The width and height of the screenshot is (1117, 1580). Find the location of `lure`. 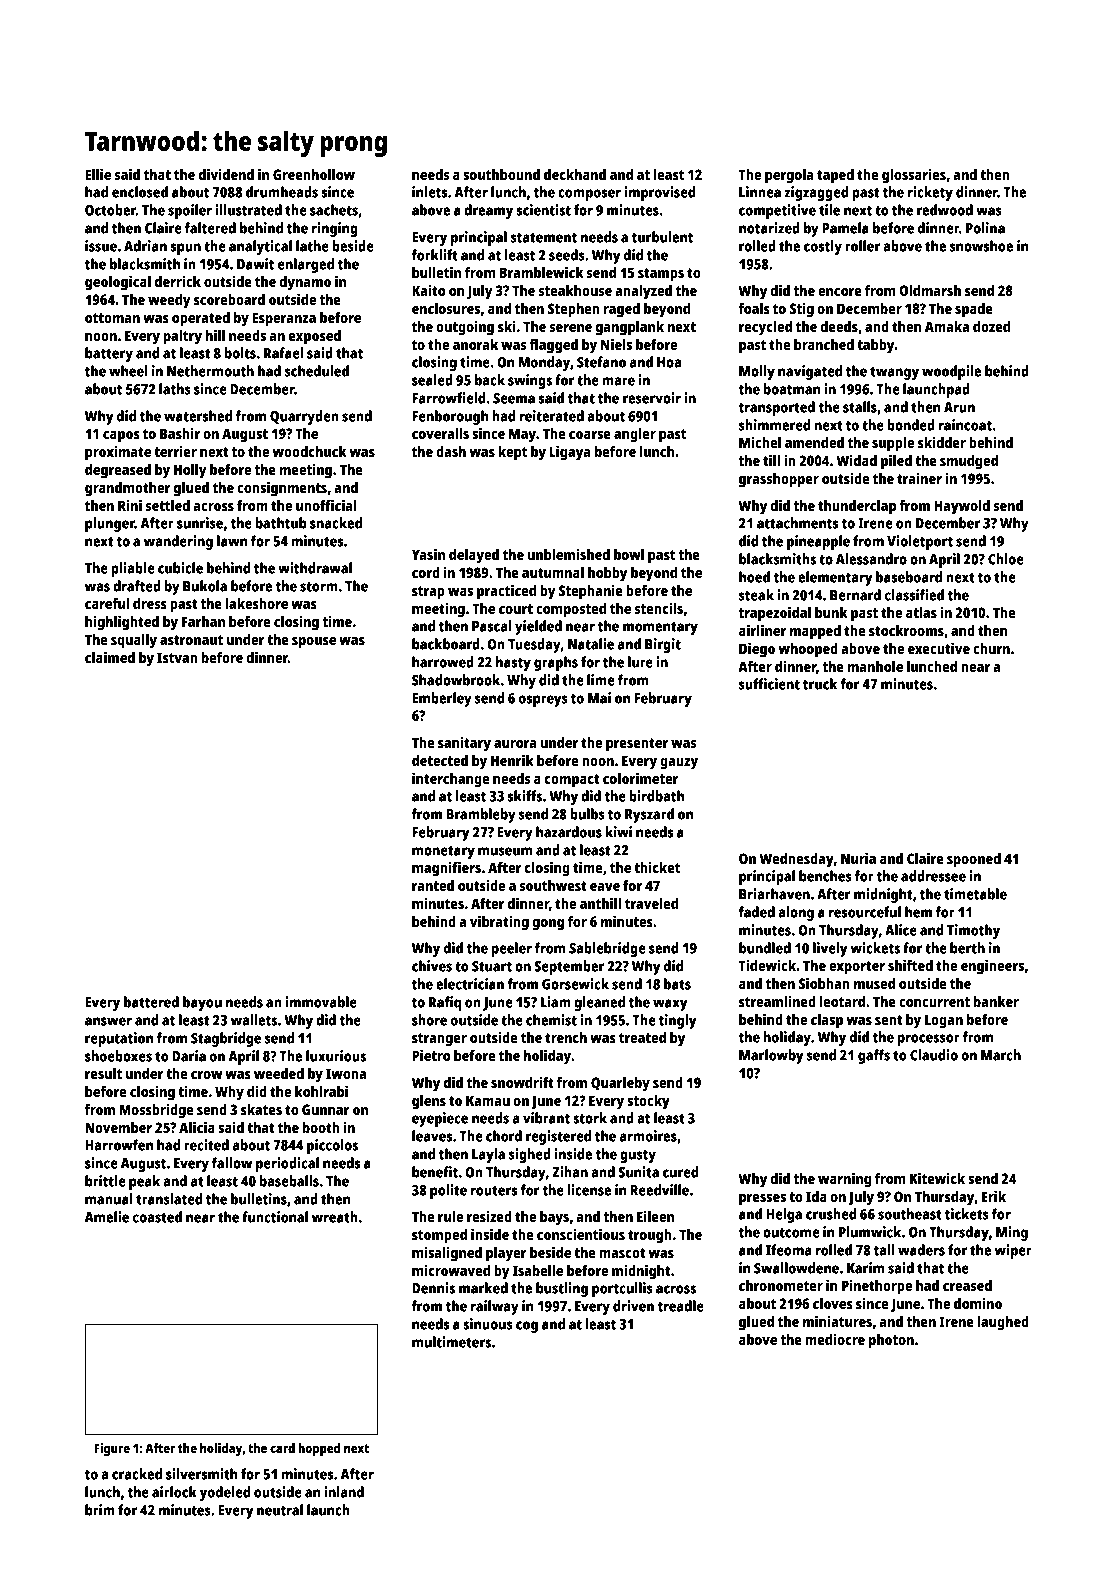

lure is located at coordinates (640, 662).
